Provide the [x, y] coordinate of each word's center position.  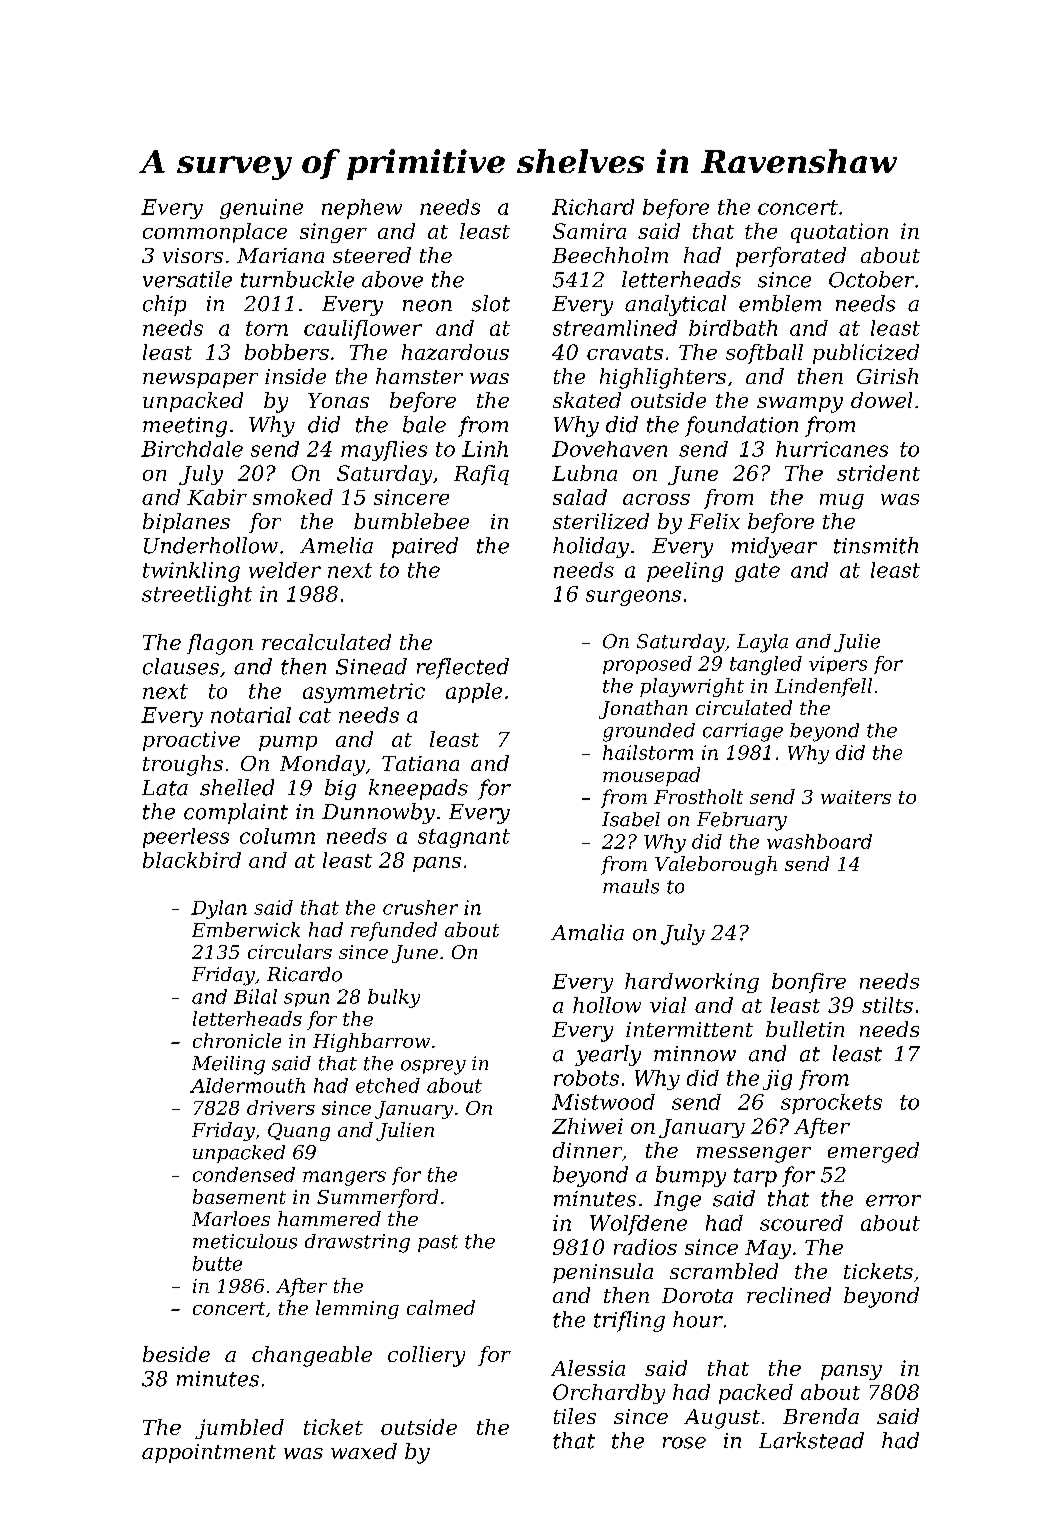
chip [164, 305]
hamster [419, 376]
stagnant [464, 838]
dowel [881, 400]
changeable [312, 1356]
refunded [394, 931]
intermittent [689, 1029]
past [438, 1243]
